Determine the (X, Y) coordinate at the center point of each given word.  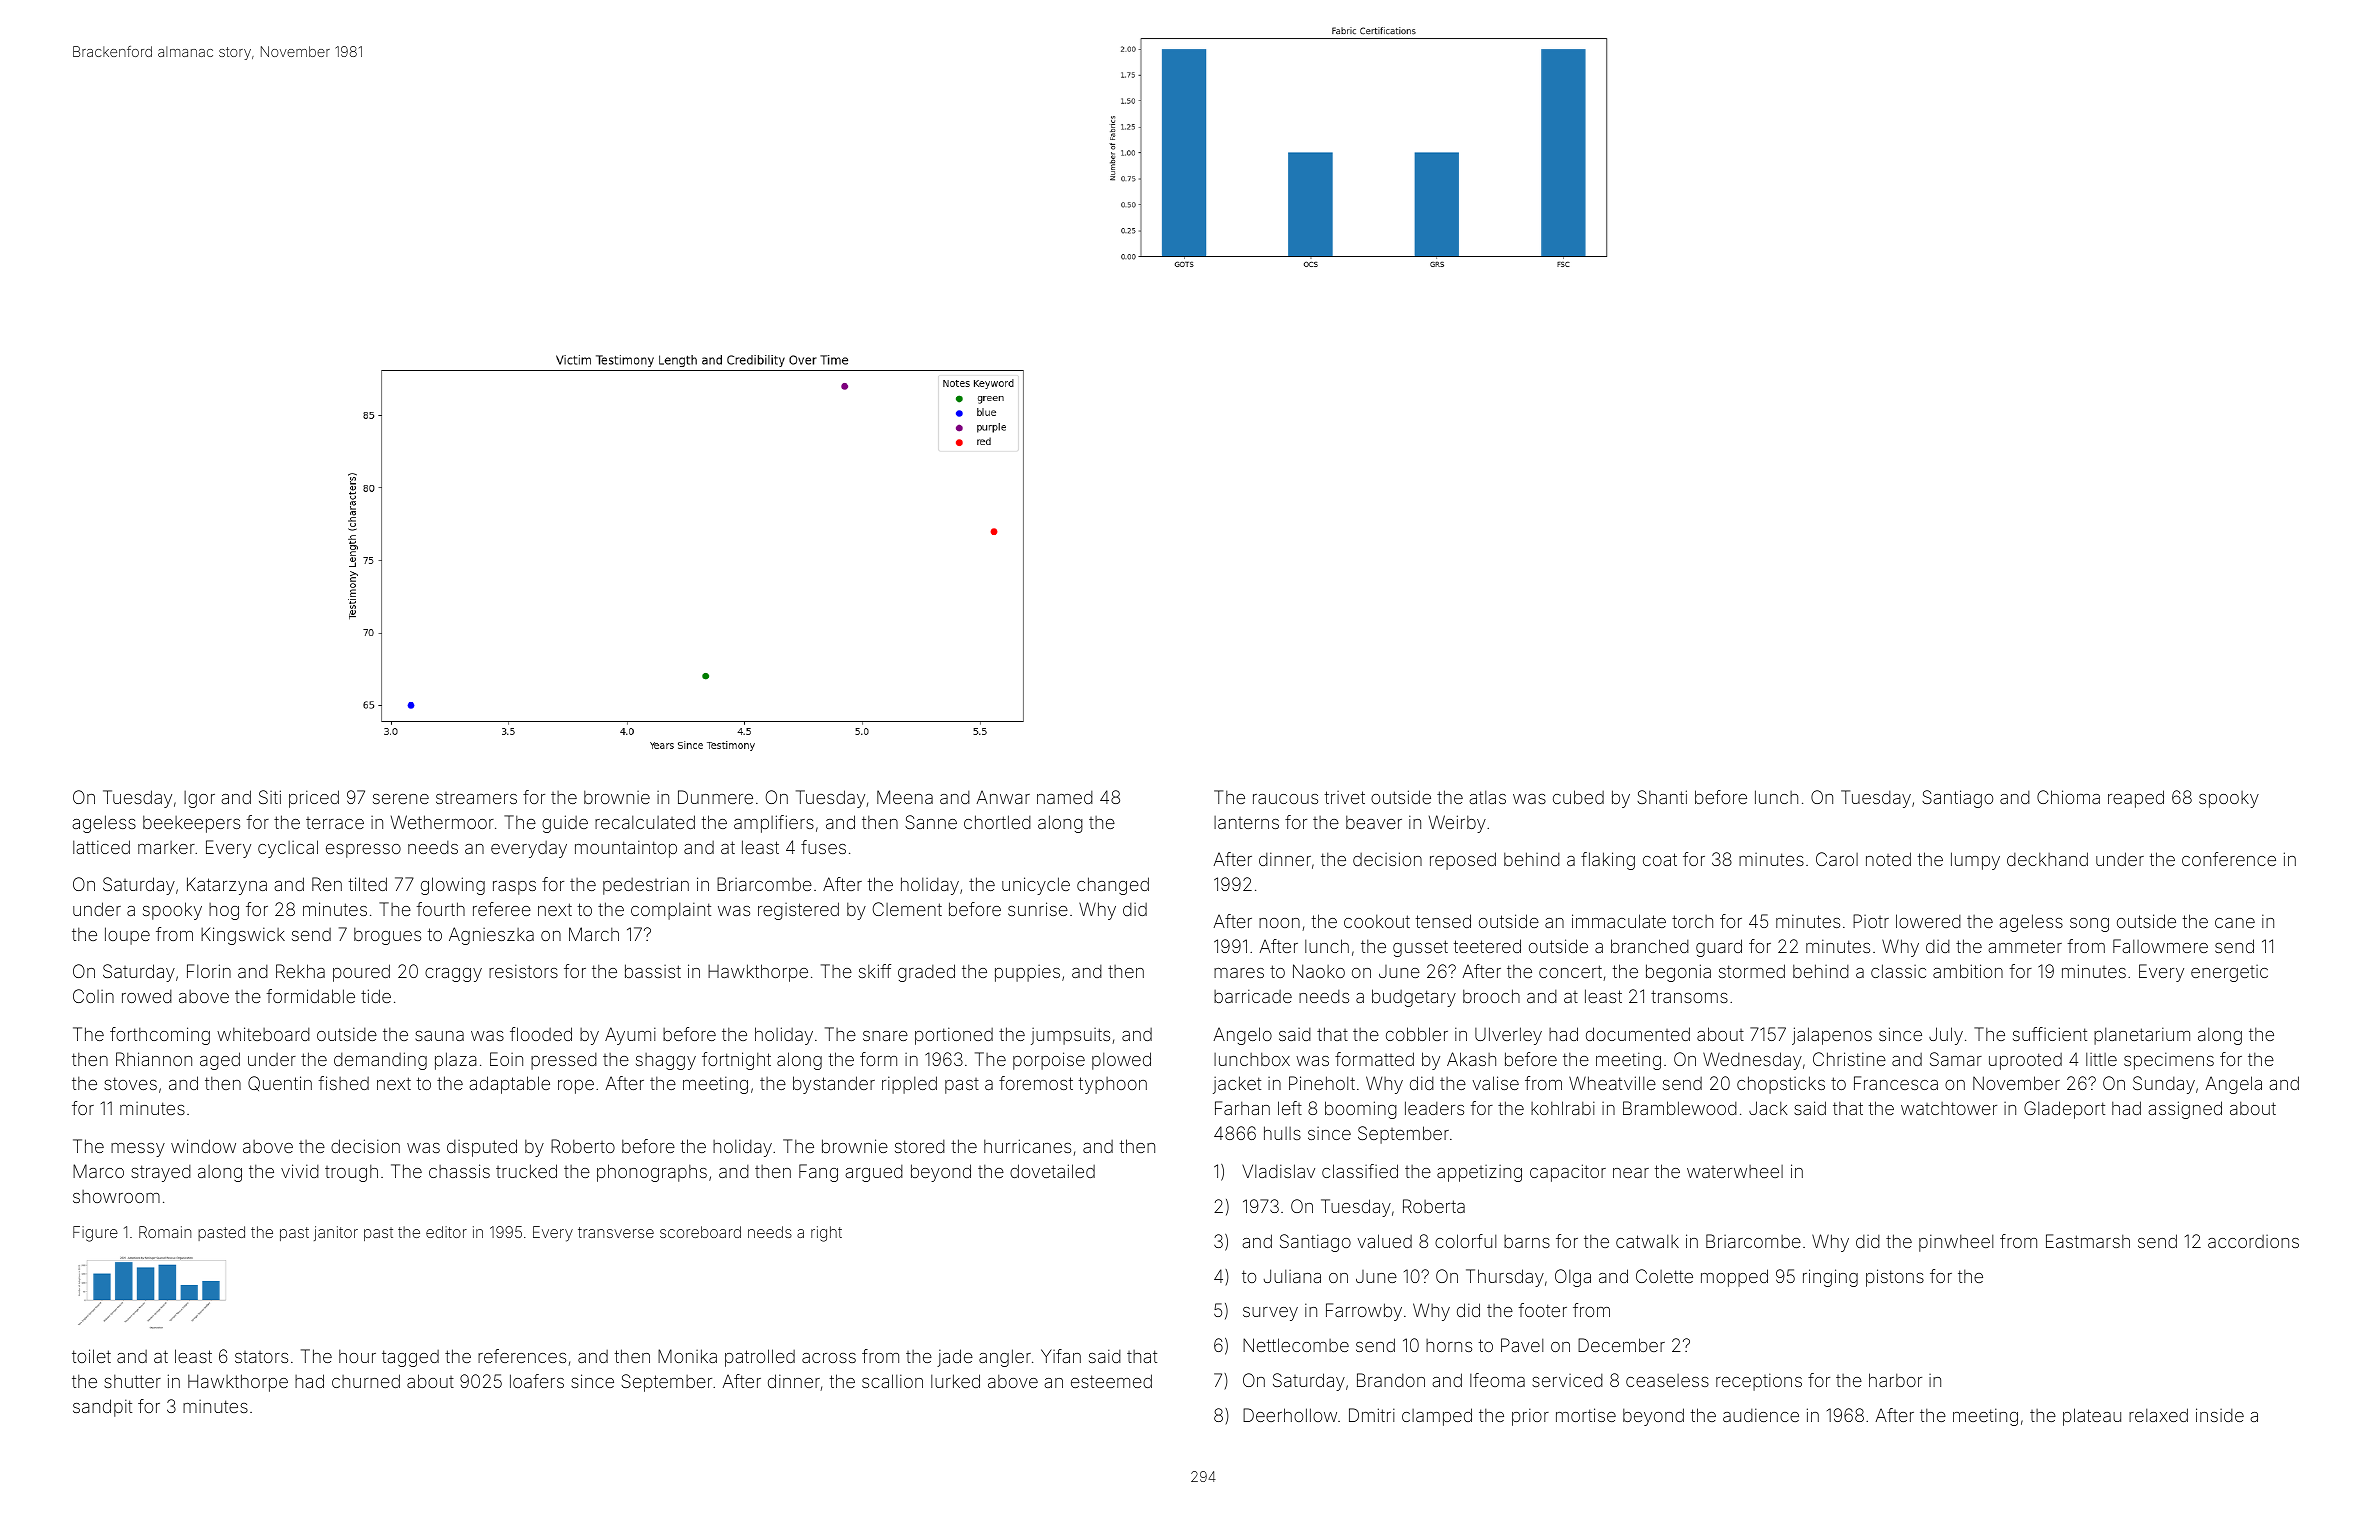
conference (2229, 859)
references (522, 1356)
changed (1113, 886)
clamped (1437, 1417)
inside (2220, 1415)
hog (224, 911)
